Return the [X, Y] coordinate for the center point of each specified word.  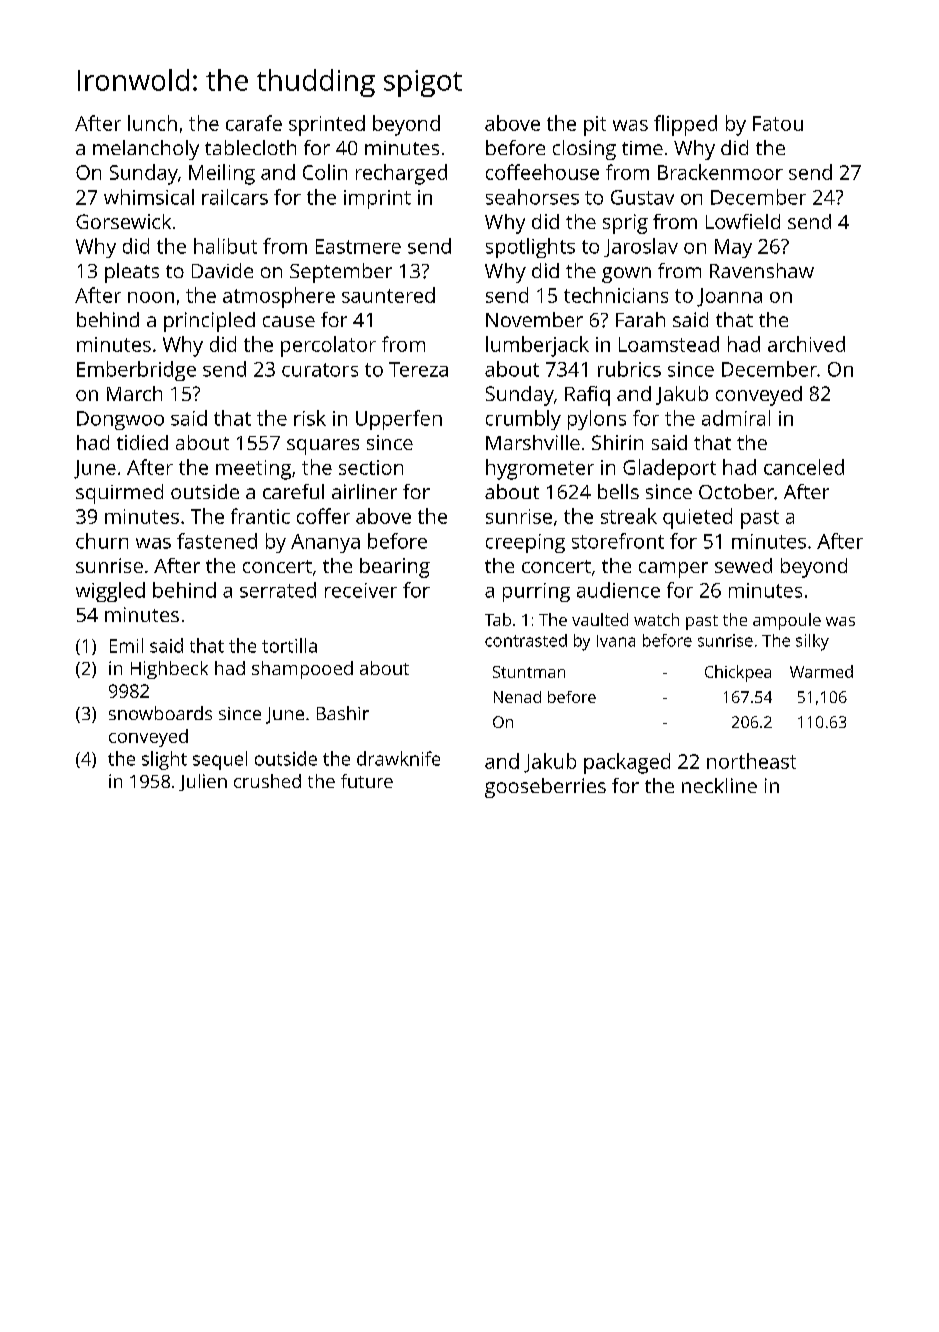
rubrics [629, 369]
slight [164, 760]
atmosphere [279, 297]
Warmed [821, 671]
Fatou [778, 123]
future [367, 781]
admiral [736, 418]
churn [102, 541]
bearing [395, 568]
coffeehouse [542, 172]
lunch [152, 123]
